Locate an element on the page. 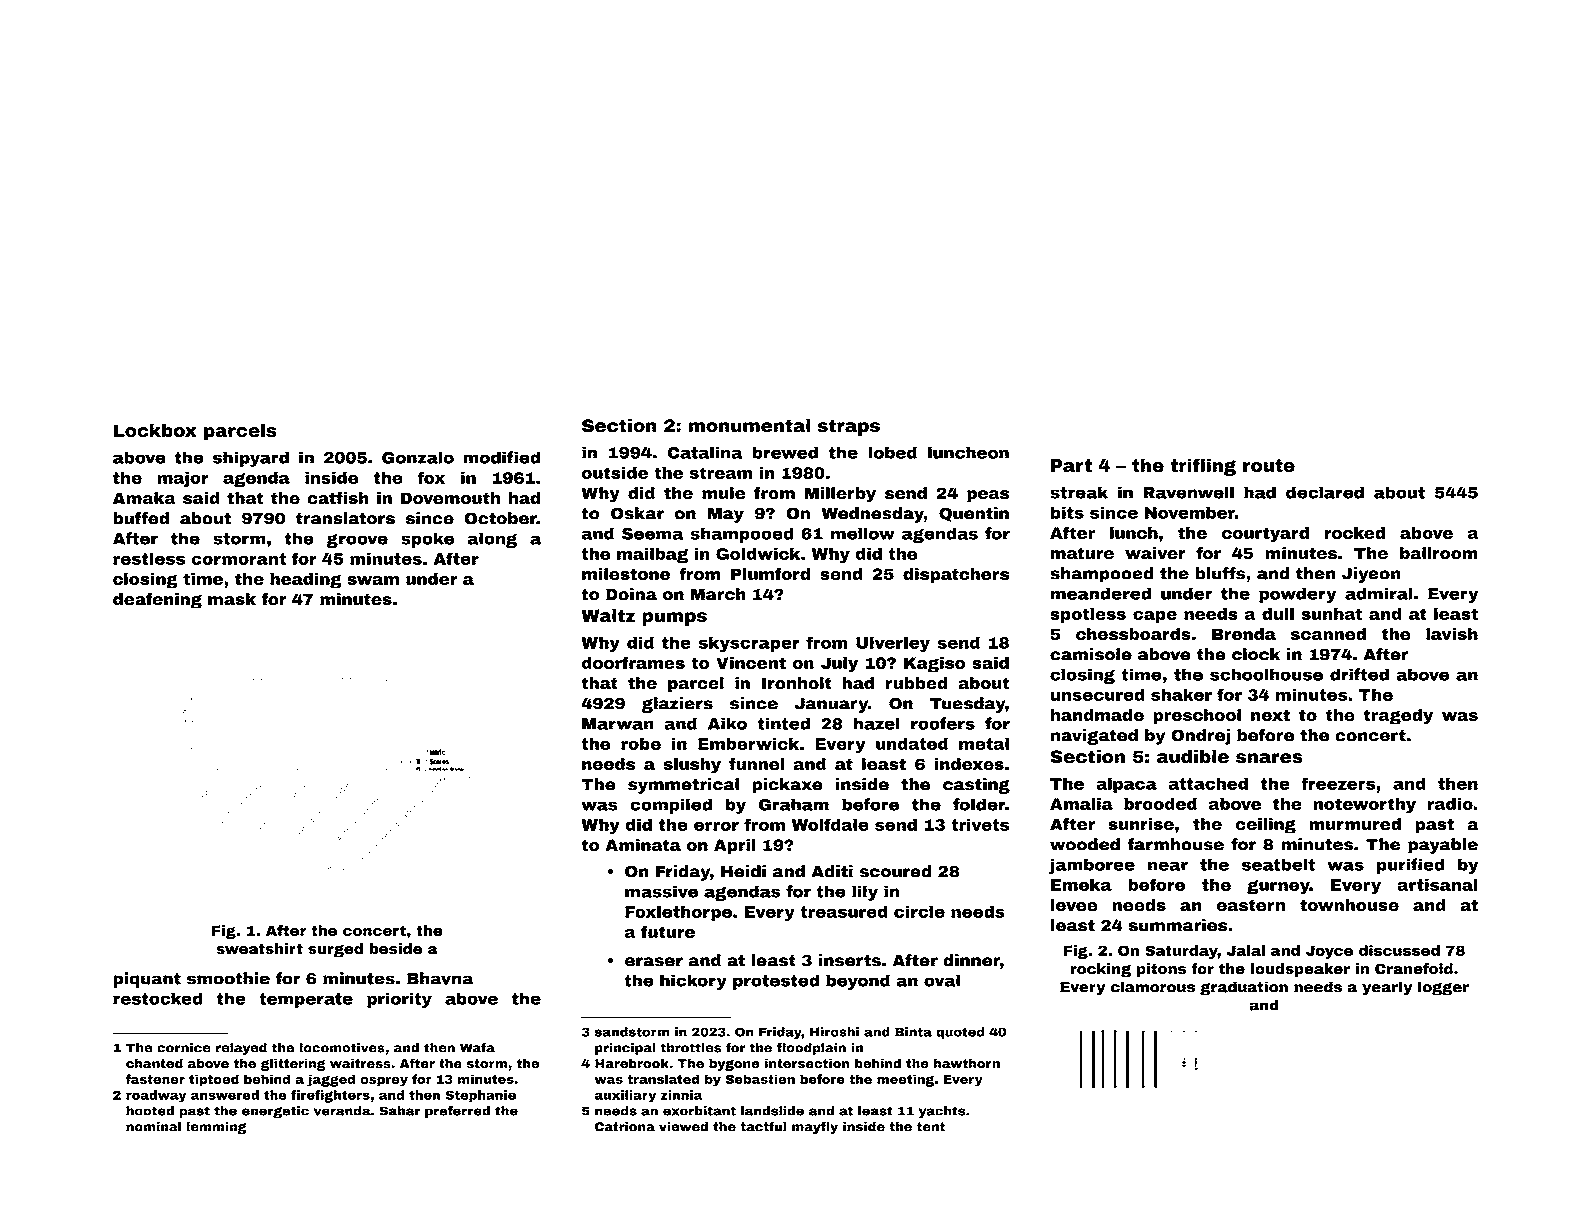 The height and width of the page is (1230, 1591). scoured is located at coordinates (896, 871).
